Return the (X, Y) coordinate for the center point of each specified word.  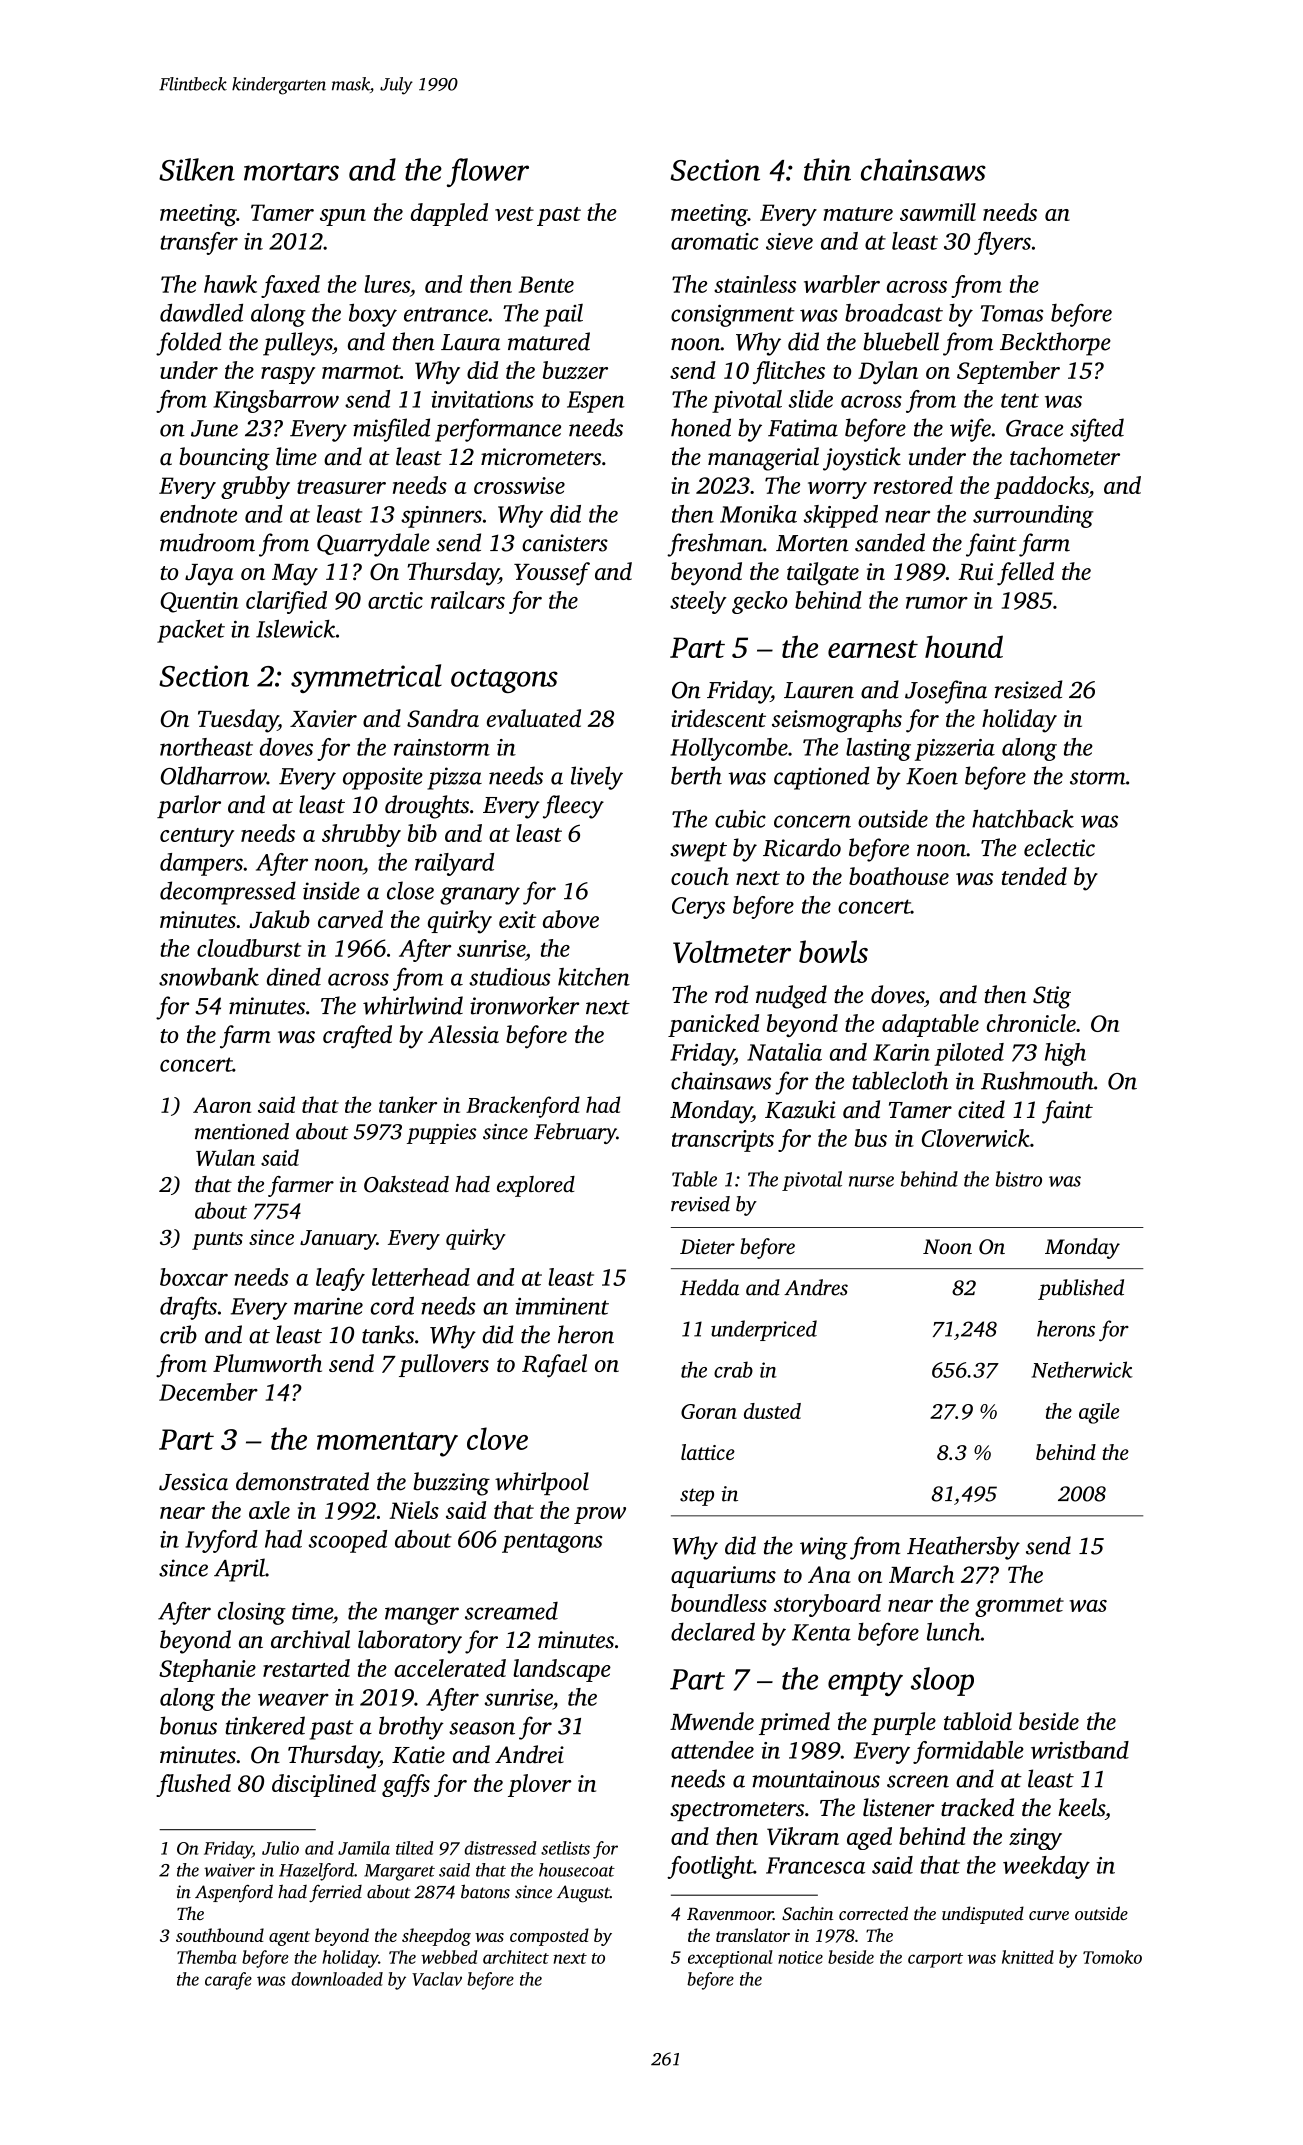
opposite (383, 778)
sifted (1097, 430)
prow (600, 1515)
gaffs (406, 1785)
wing (824, 1548)
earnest (873, 649)
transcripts (723, 1141)
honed (701, 427)
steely (698, 602)
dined (294, 977)
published (1081, 1289)
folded (188, 344)
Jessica (193, 1482)
